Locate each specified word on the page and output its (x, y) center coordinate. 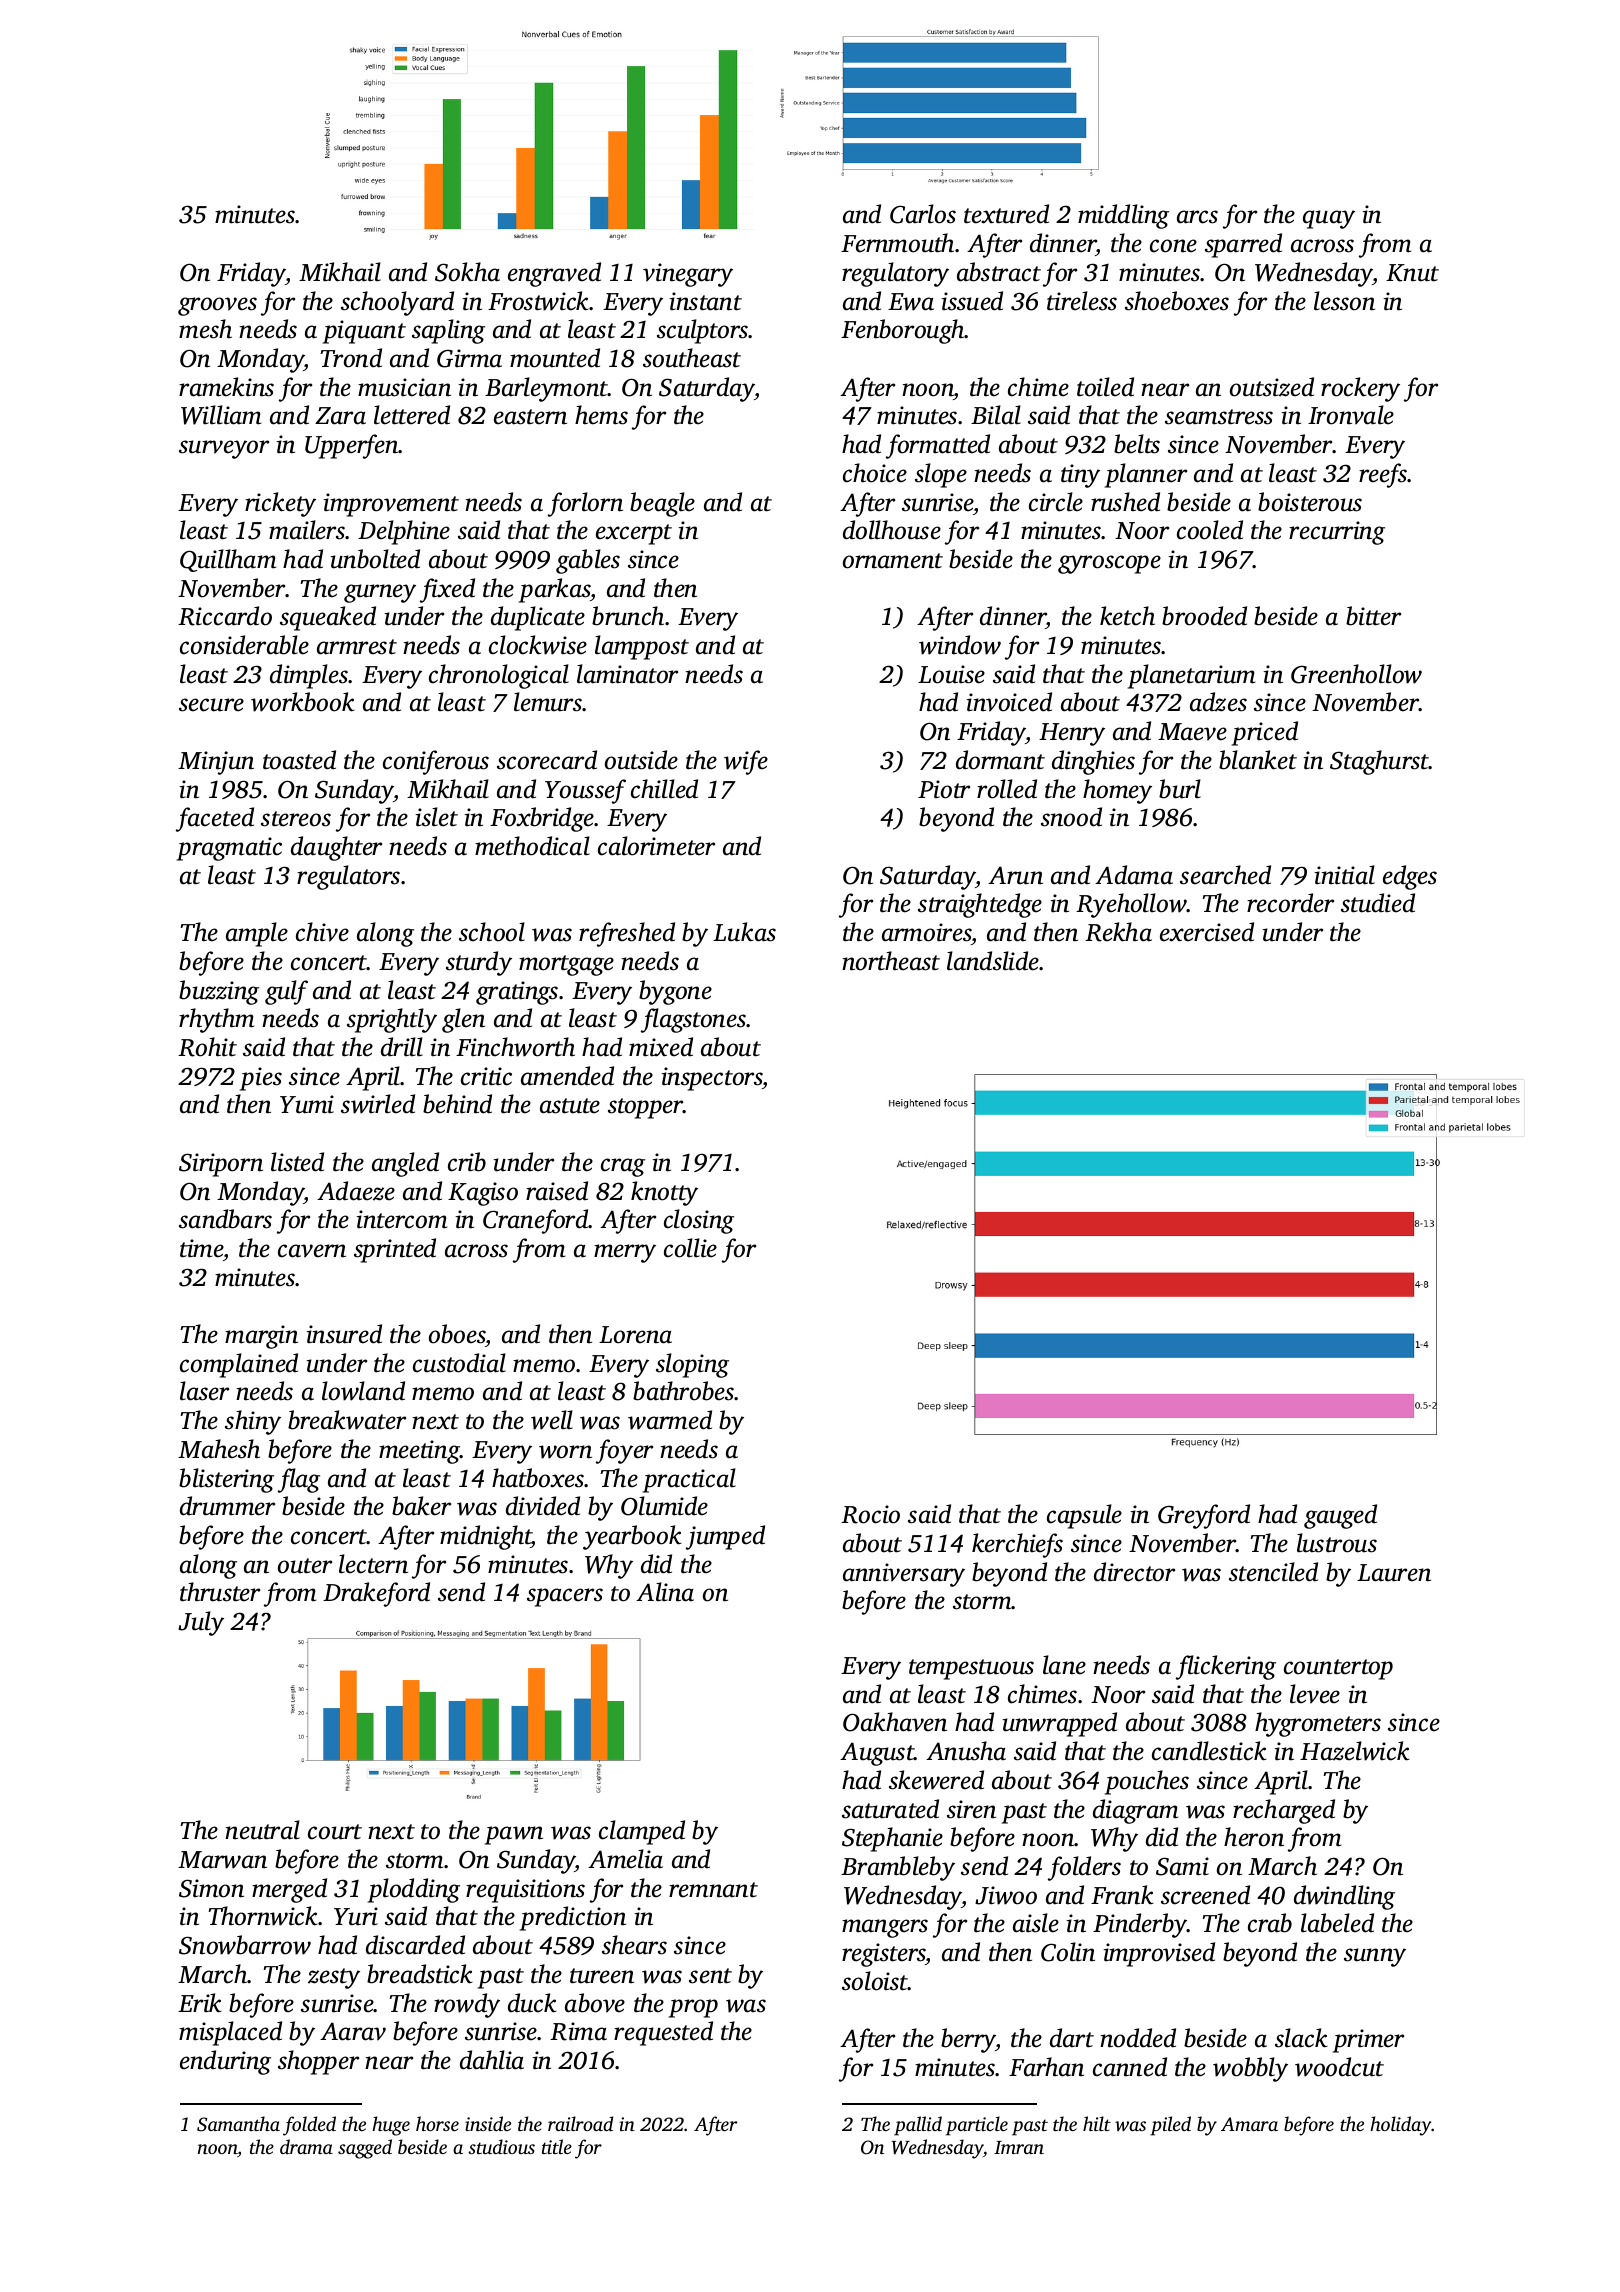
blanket (1258, 760)
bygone (675, 992)
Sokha (467, 272)
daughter (336, 848)
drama (306, 2146)
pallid (918, 2126)
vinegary (688, 275)
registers (884, 1955)
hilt (1097, 2123)
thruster (220, 1592)
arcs (1197, 217)
